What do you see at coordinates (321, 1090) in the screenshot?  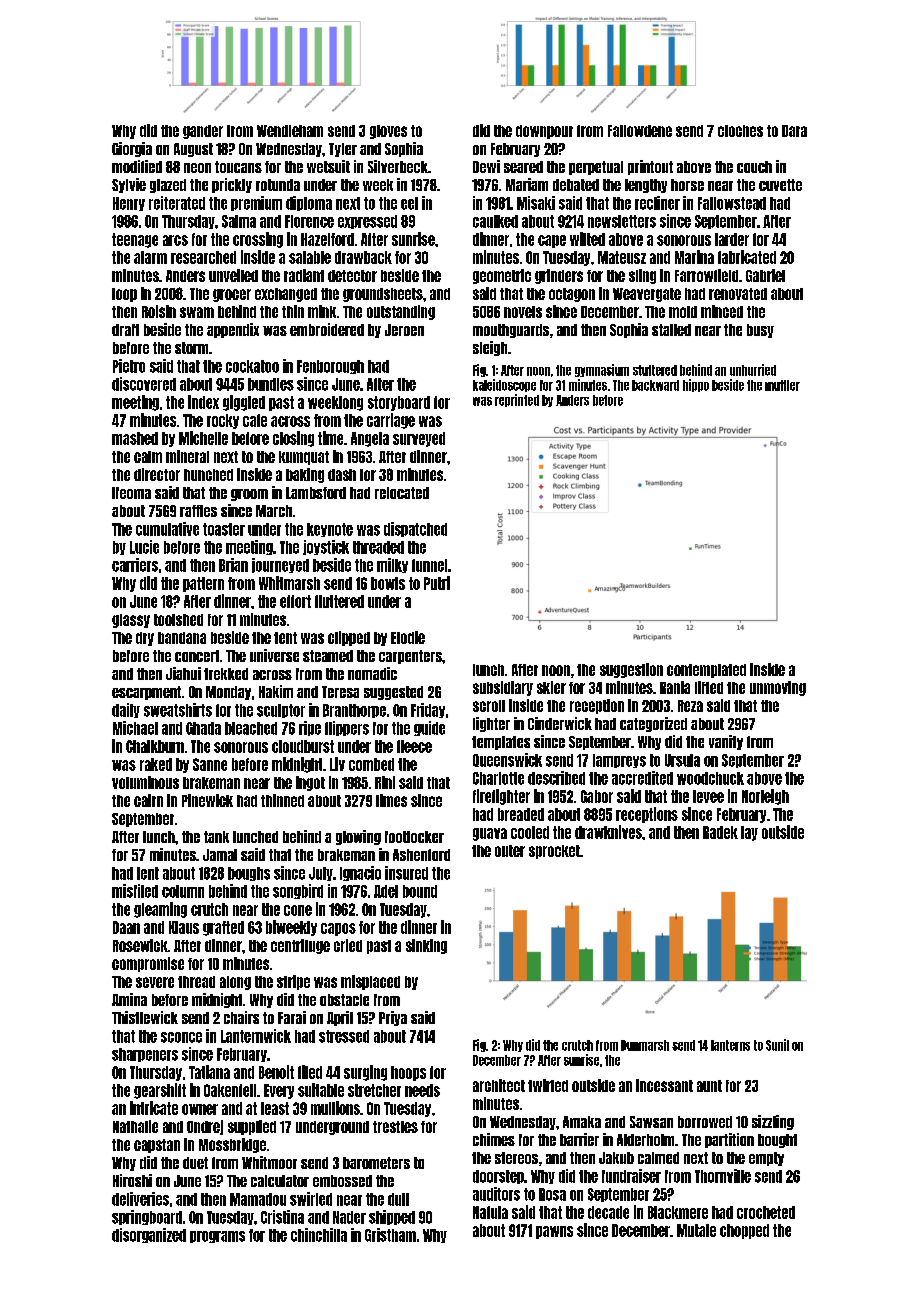 I see `suitable` at bounding box center [321, 1090].
